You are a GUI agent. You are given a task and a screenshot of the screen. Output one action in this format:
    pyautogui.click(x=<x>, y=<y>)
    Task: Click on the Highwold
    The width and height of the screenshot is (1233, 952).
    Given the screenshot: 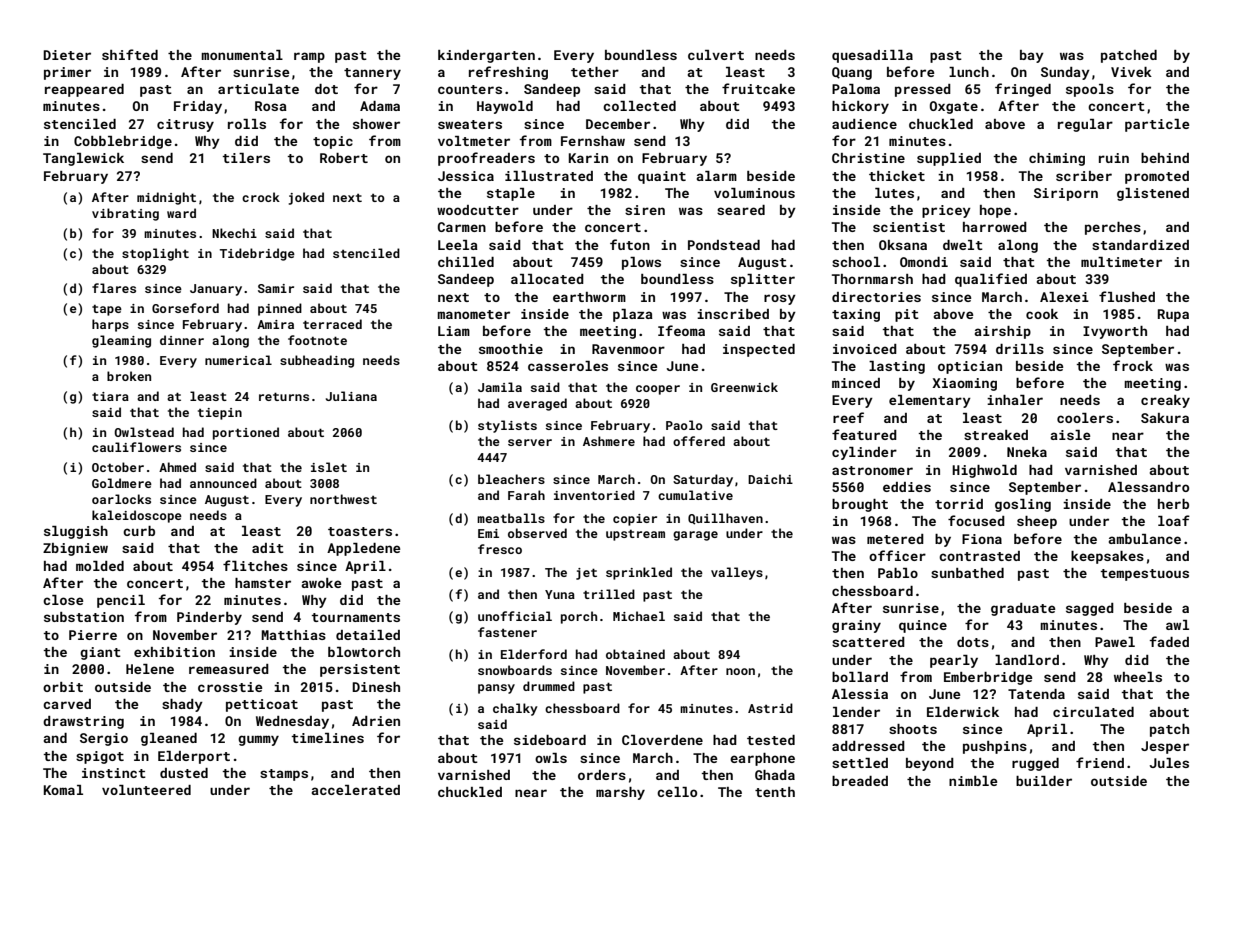 What is the action you would take?
    pyautogui.click(x=984, y=471)
